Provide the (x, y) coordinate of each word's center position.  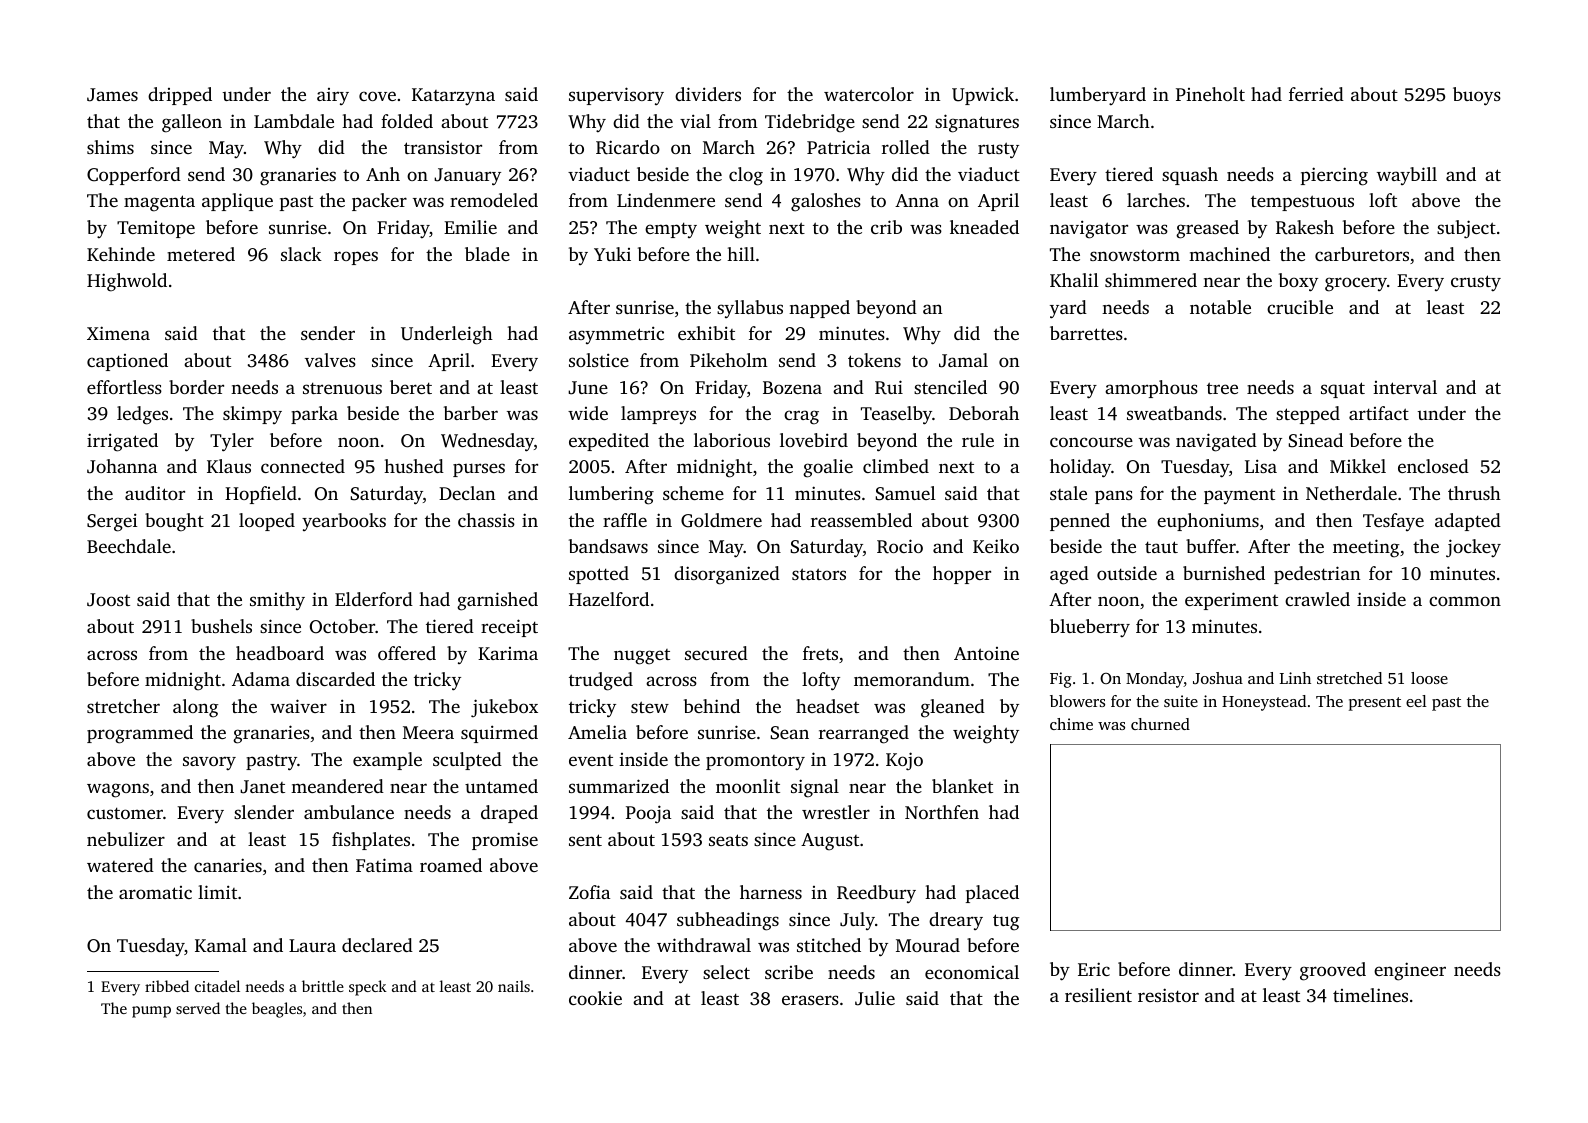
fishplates (371, 841)
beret (411, 387)
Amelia (597, 732)
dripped (180, 96)
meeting (1366, 548)
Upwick (983, 96)
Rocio (900, 546)
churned (1160, 724)
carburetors (1362, 254)
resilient (1098, 995)
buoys (1477, 96)
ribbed (167, 986)
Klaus (229, 466)
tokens (874, 360)
